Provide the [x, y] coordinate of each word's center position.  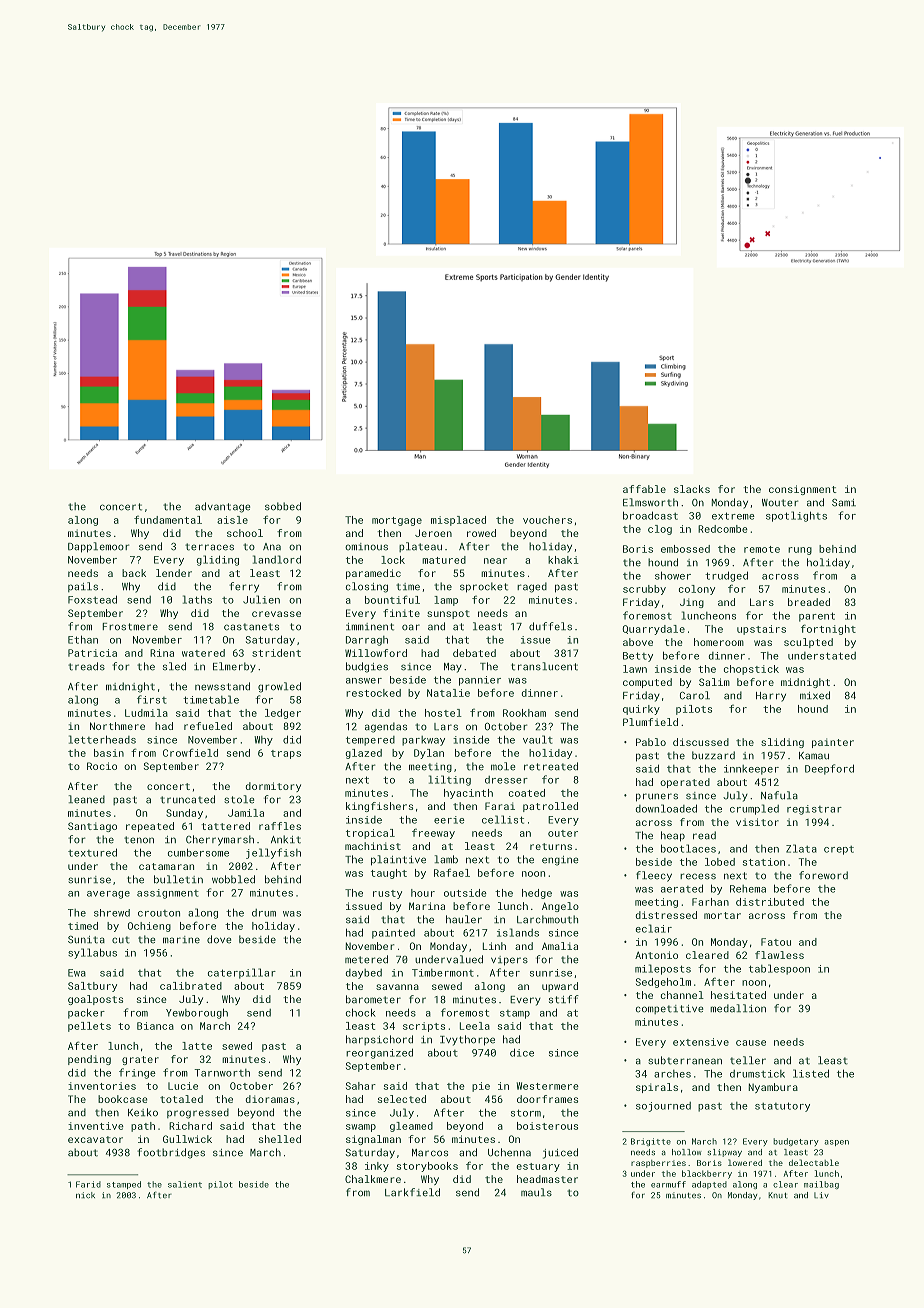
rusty [387, 894]
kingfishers [379, 807]
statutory [782, 1107]
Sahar [361, 1086]
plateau [420, 547]
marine [181, 940]
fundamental [168, 519]
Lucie [183, 1086]
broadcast [650, 515]
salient [185, 1184]
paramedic [373, 574]
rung [800, 551]
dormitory [273, 787]
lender [174, 573]
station [764, 862]
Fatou [776, 942]
